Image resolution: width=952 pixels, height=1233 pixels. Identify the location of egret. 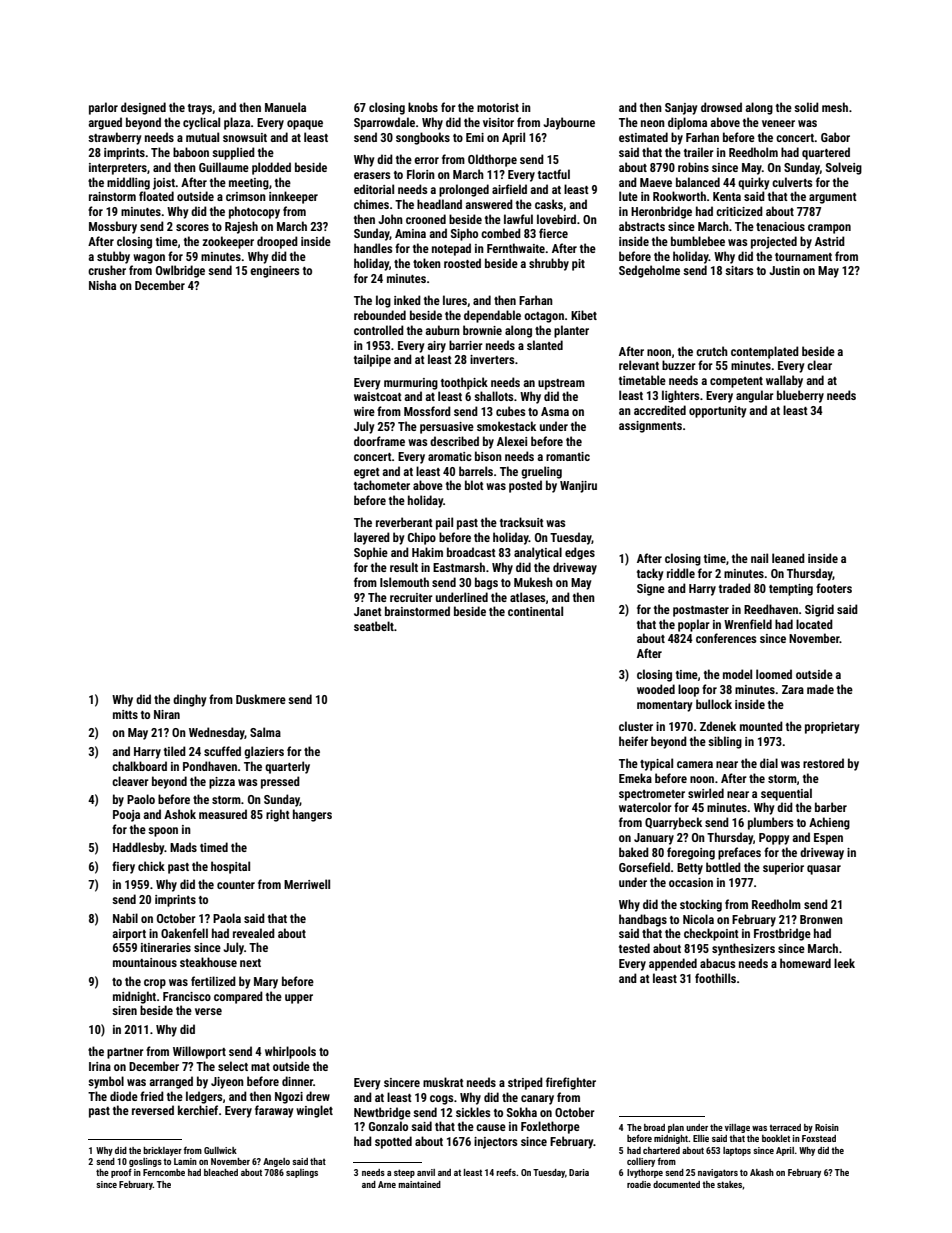
(367, 473).
